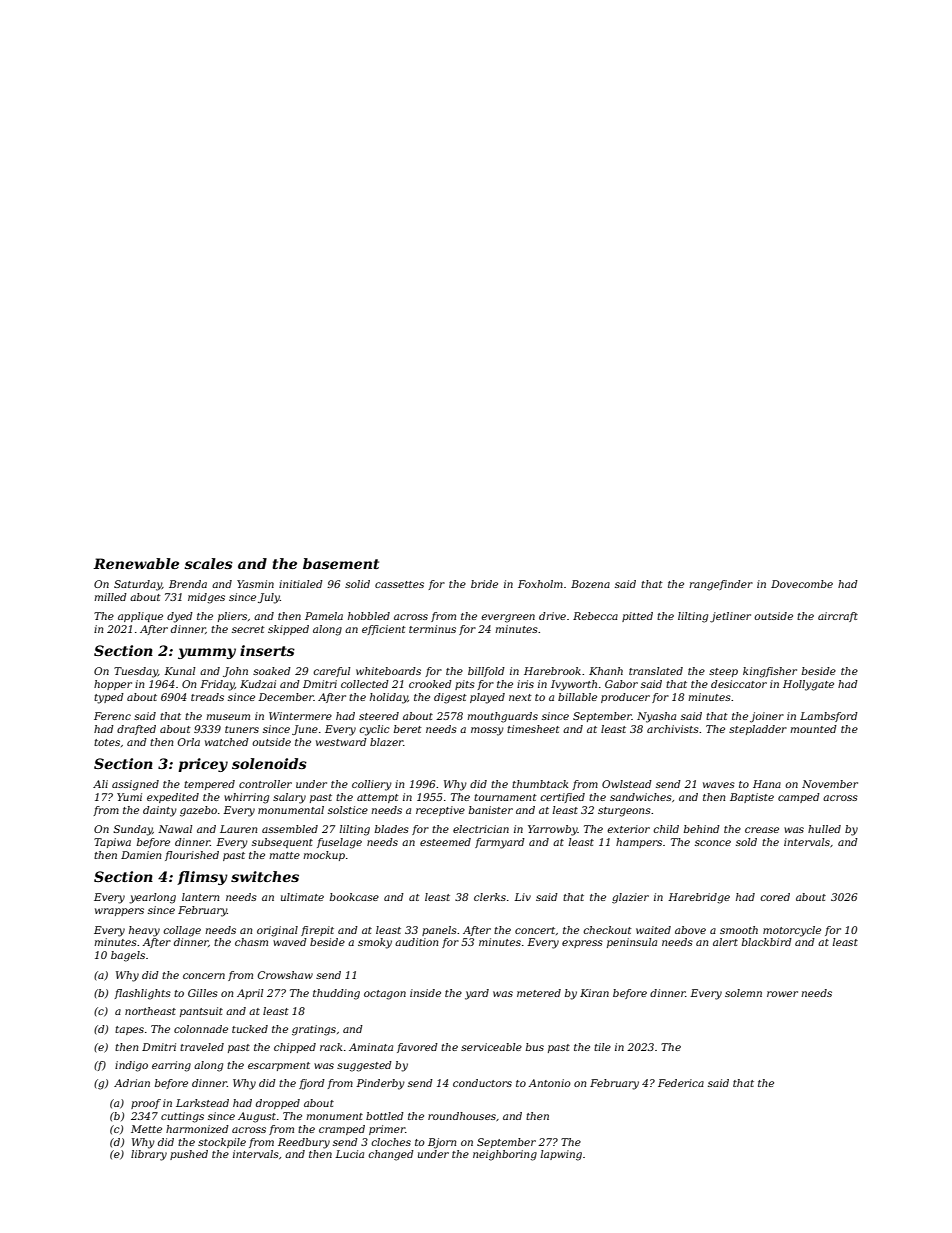  What do you see at coordinates (639, 843) in the screenshot?
I see `hampers` at bounding box center [639, 843].
